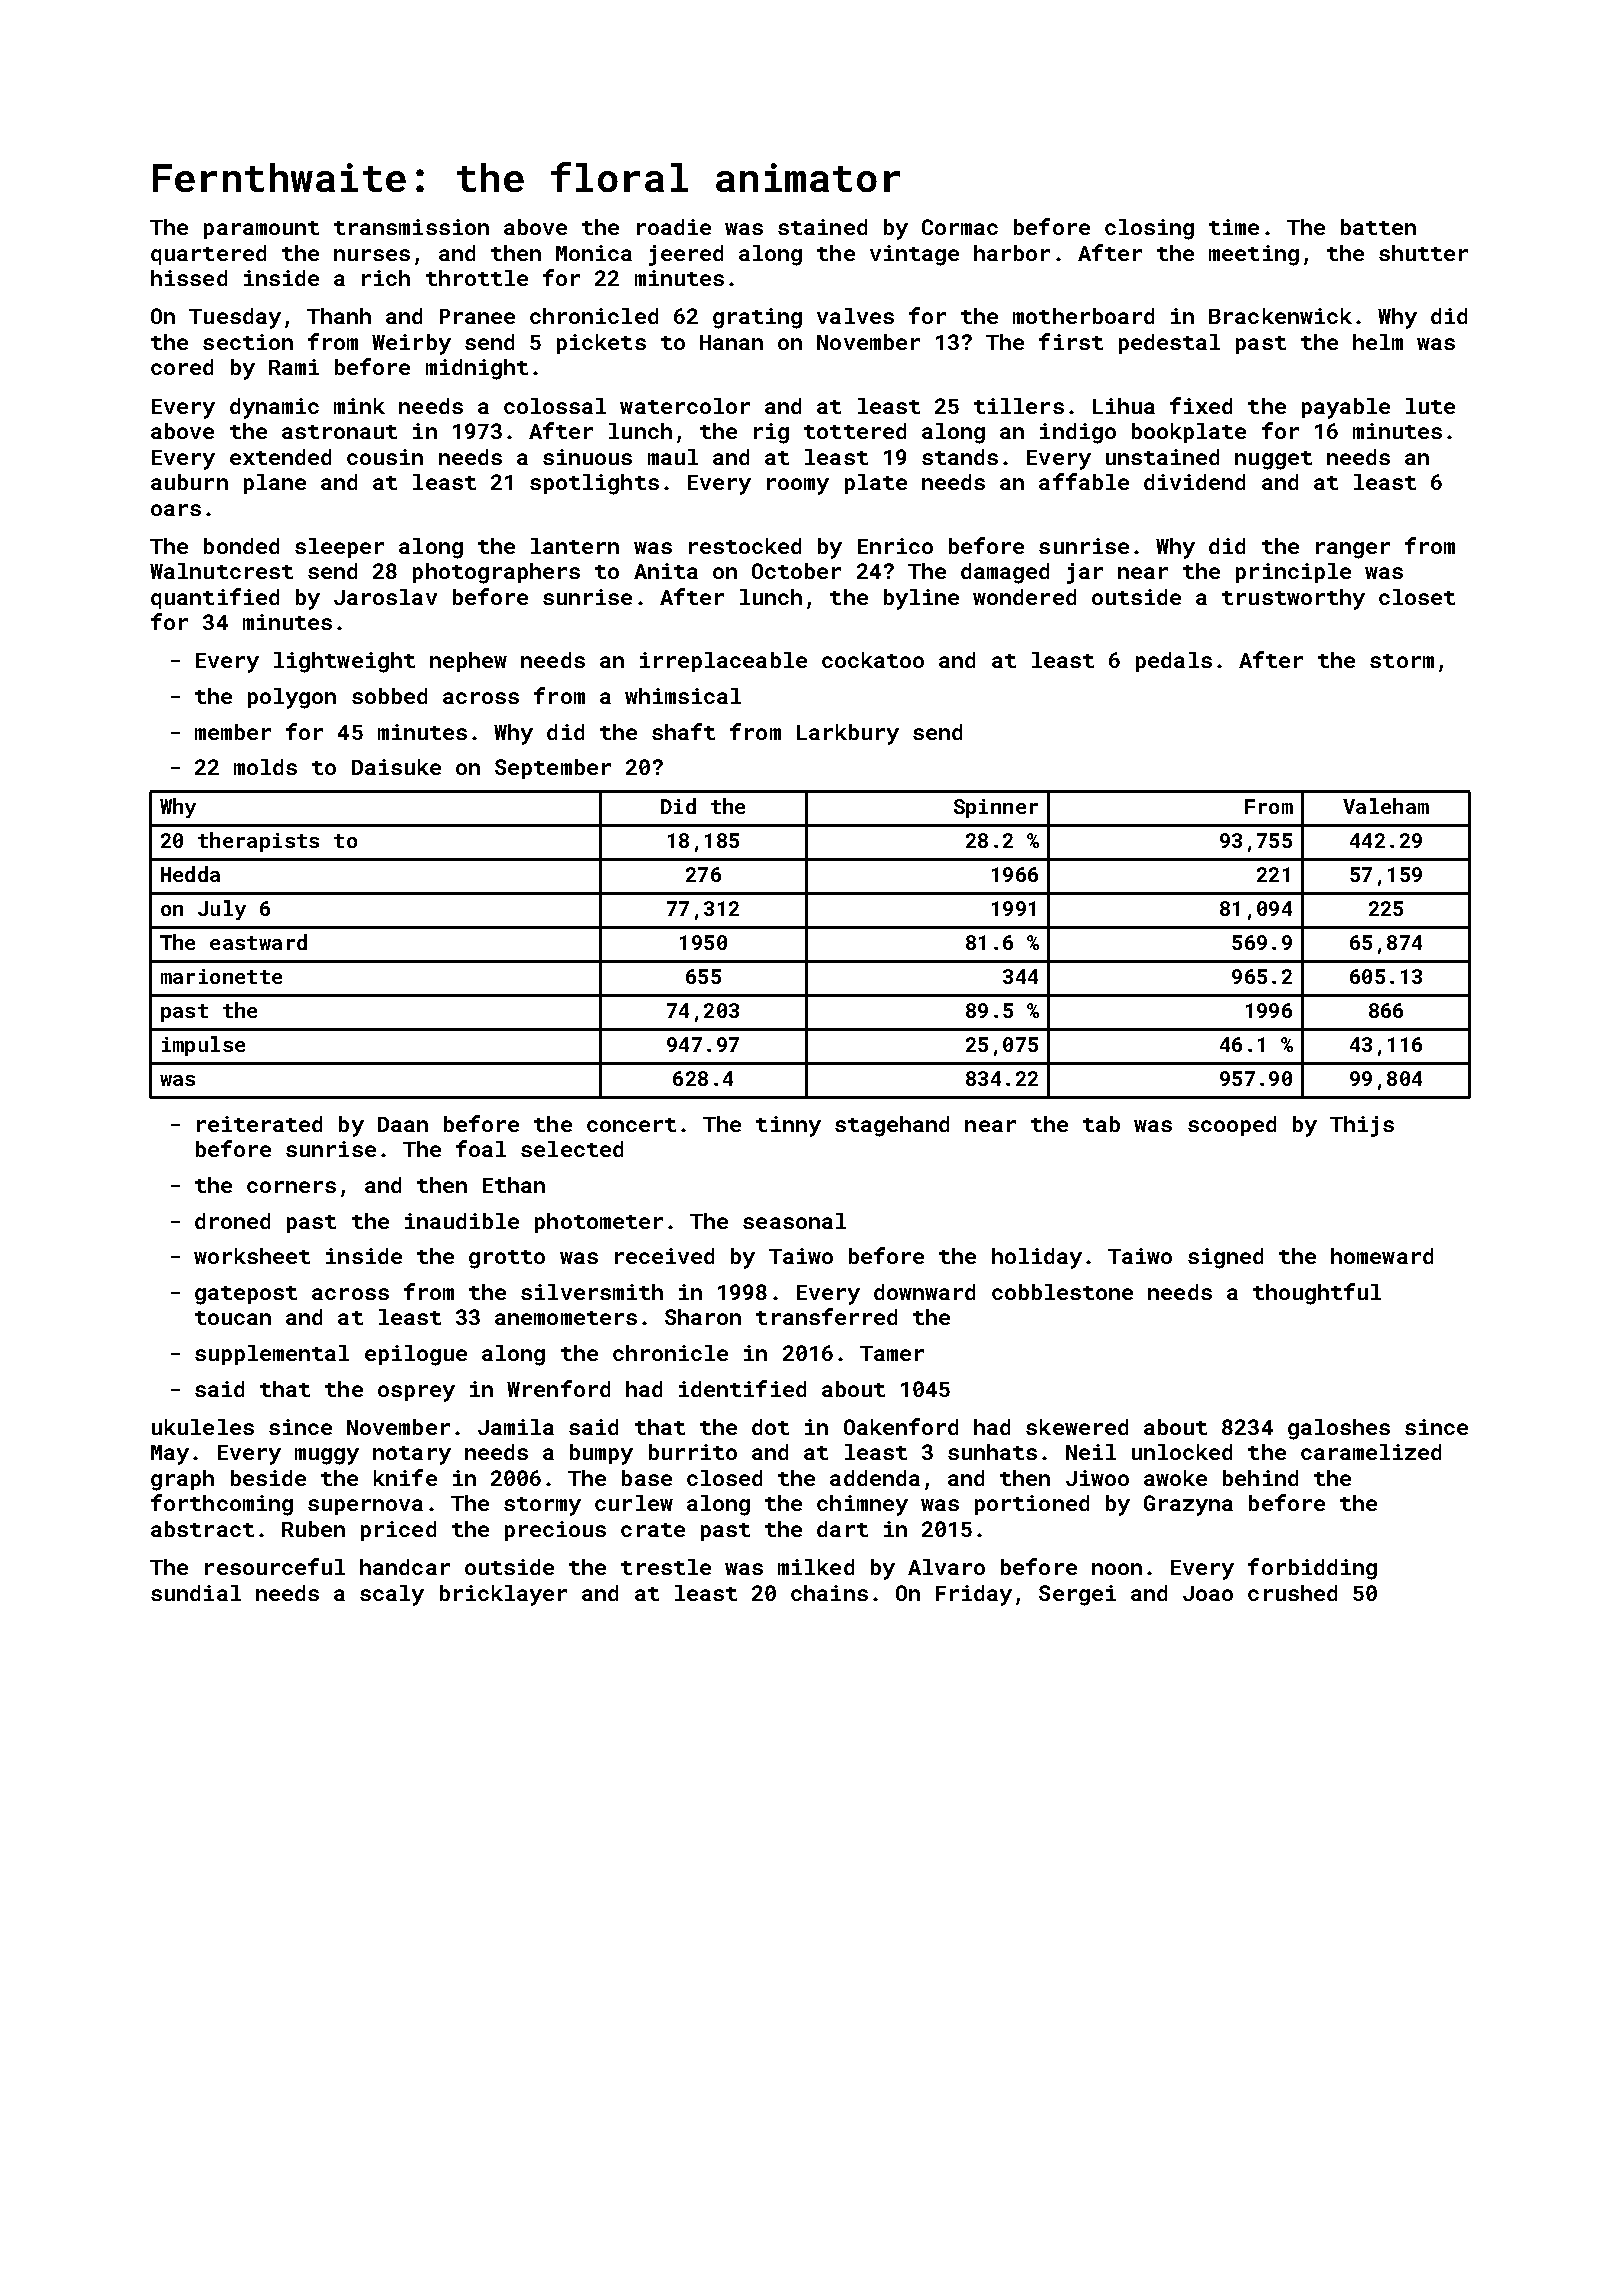 Image resolution: width=1620 pixels, height=2292 pixels. I want to click on crushed, so click(1292, 1593).
